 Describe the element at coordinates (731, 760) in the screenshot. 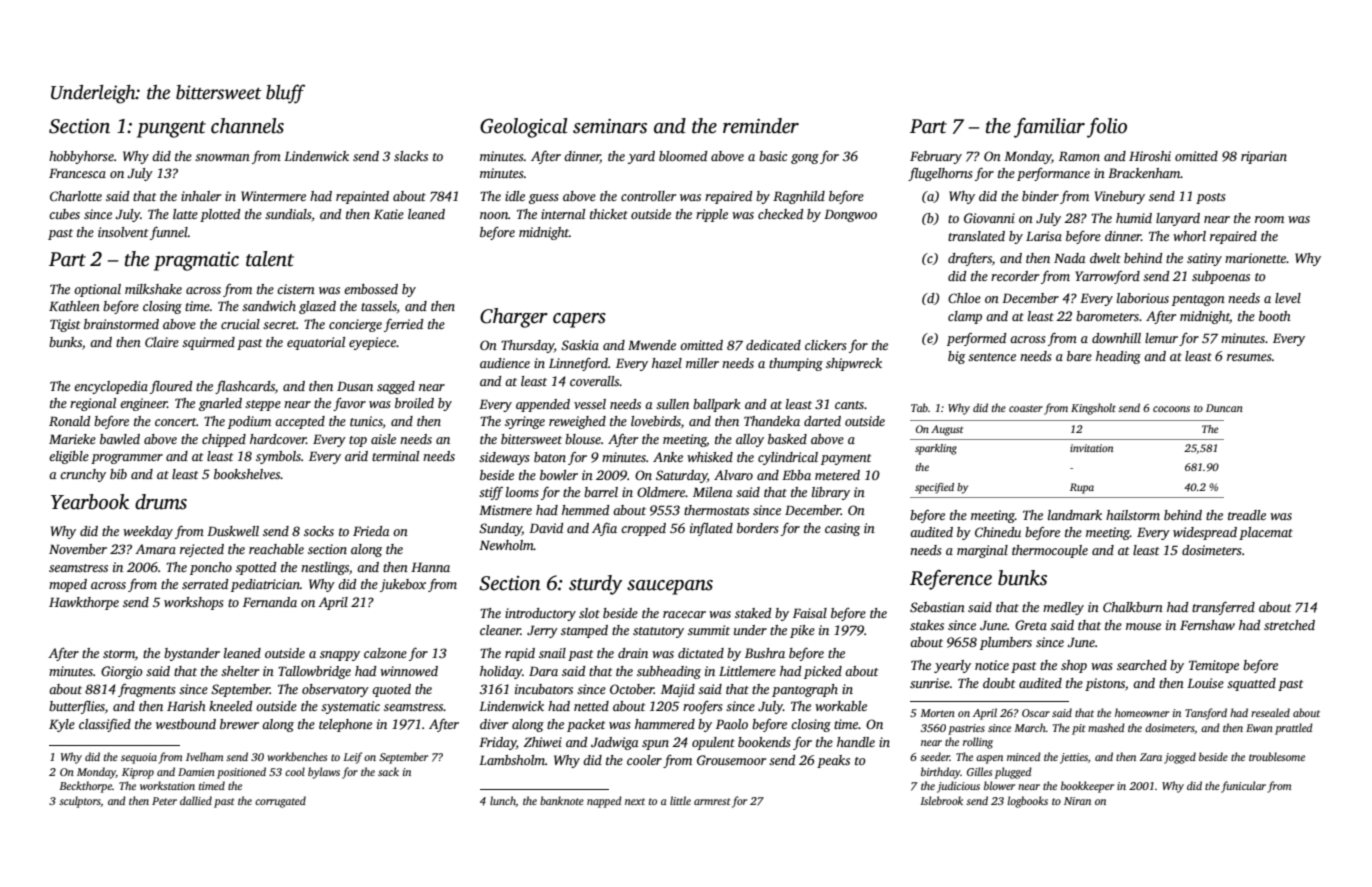

I see `Grousemoor` at that location.
